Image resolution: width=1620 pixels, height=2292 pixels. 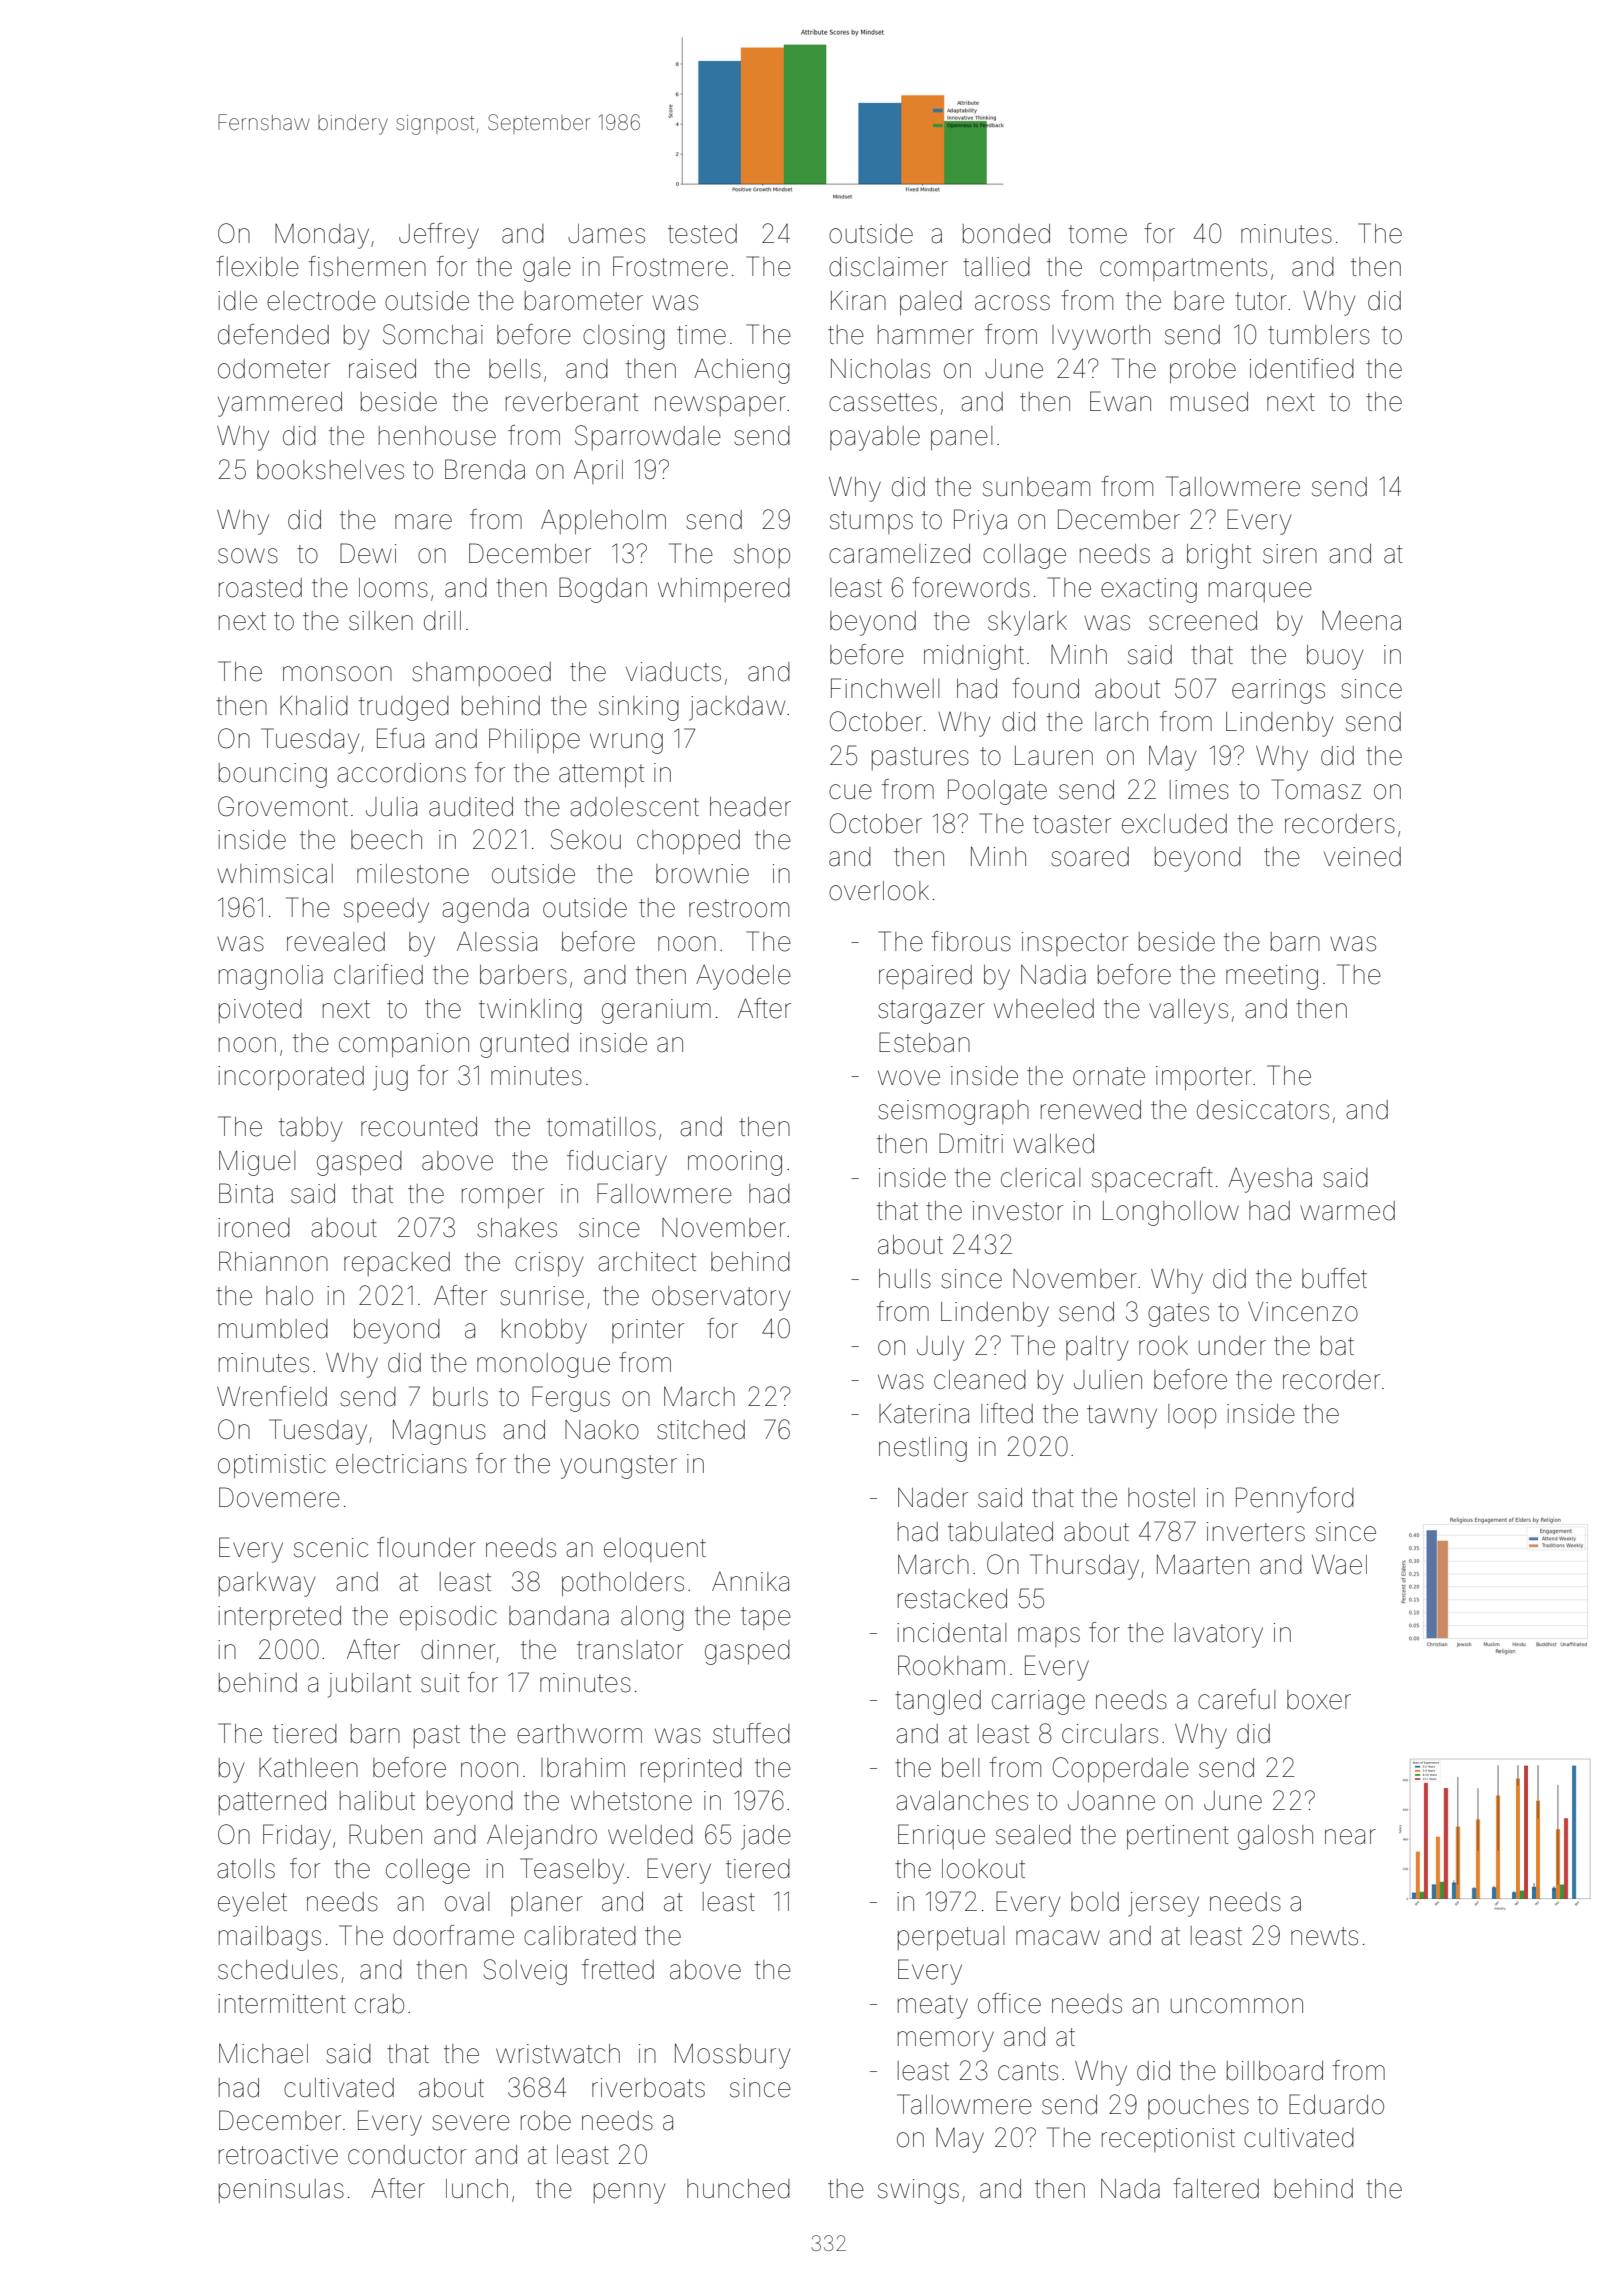 I want to click on knobby, so click(x=544, y=1331).
